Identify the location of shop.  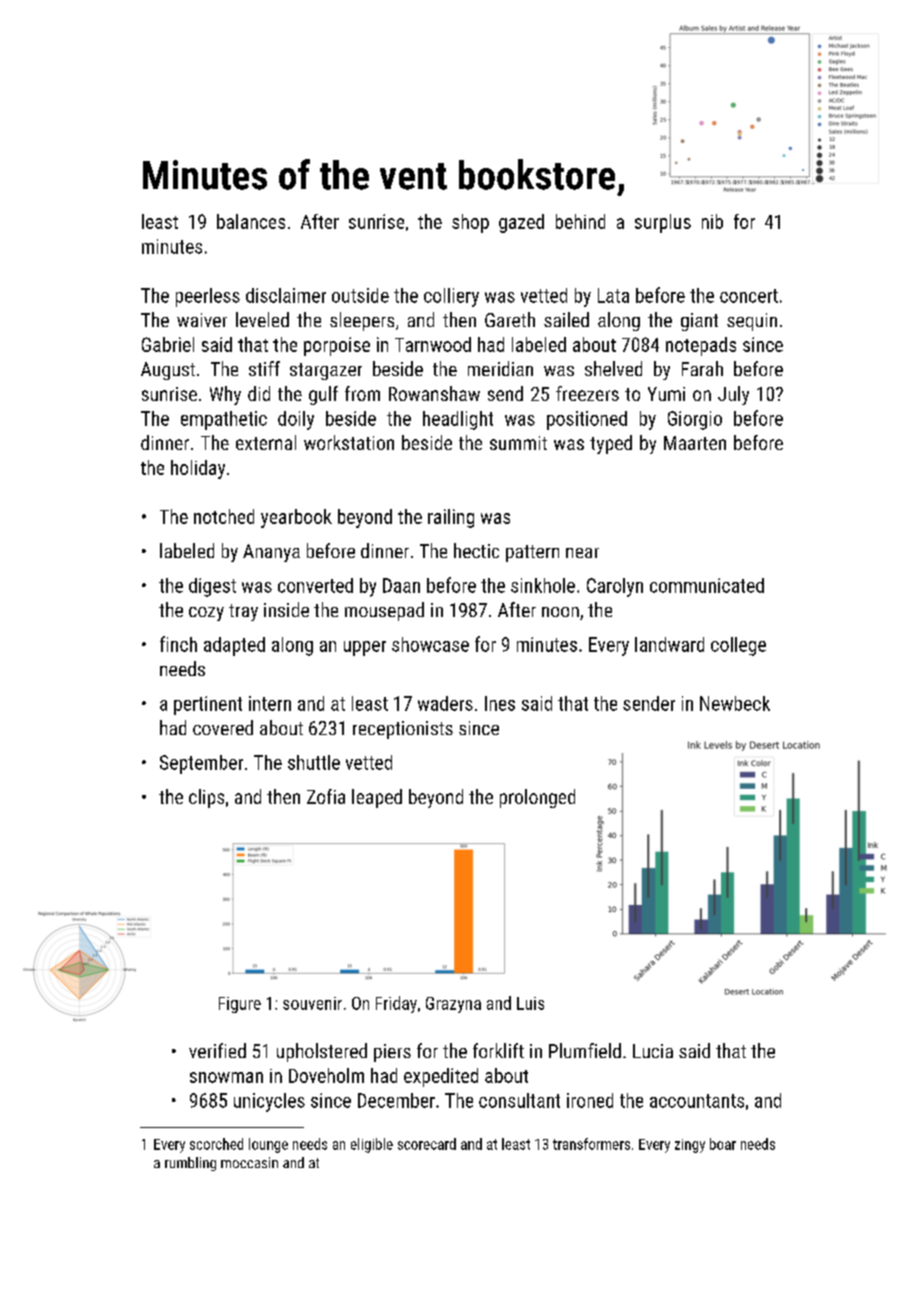
(470, 223).
